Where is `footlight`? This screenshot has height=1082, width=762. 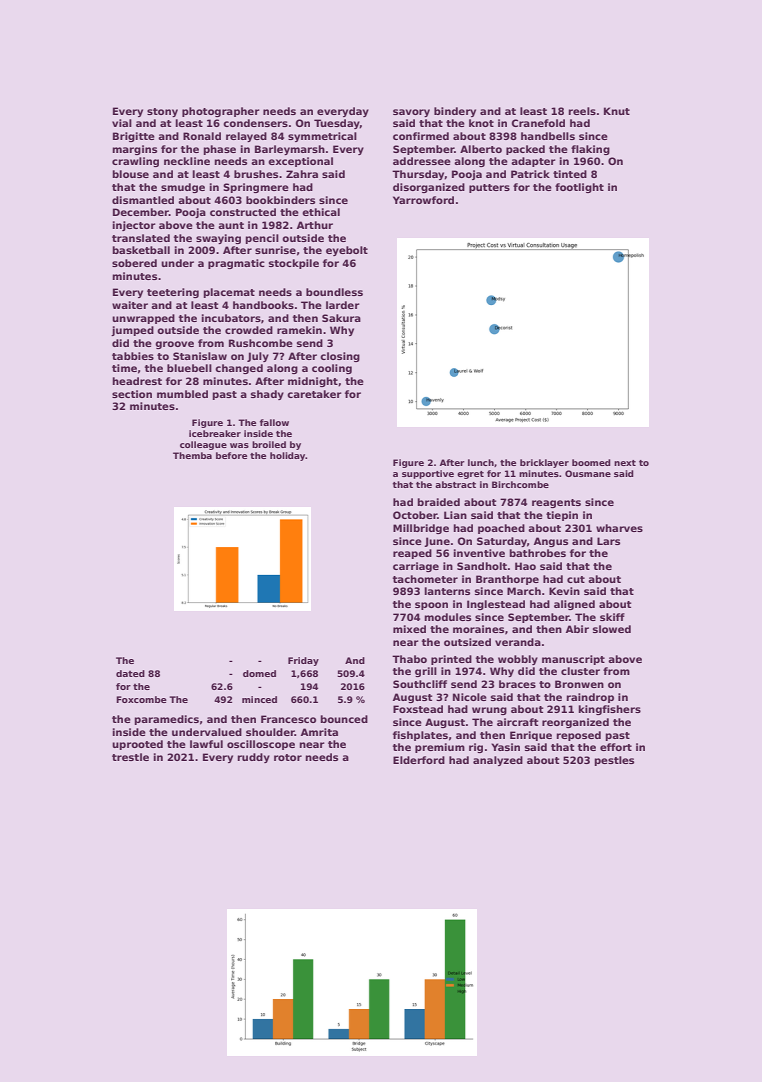 footlight is located at coordinates (579, 188).
